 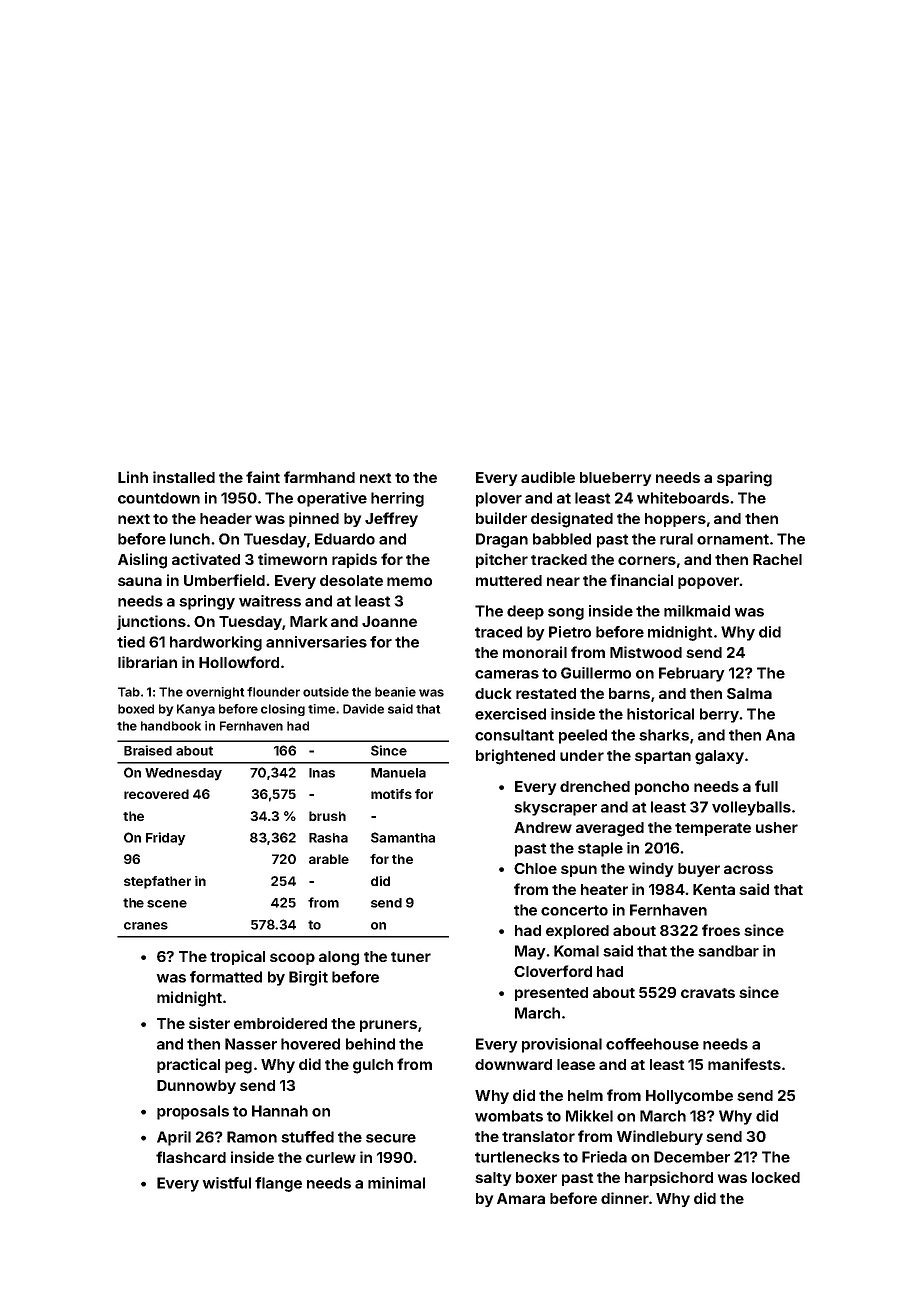 I want to click on recovered, so click(x=156, y=794).
